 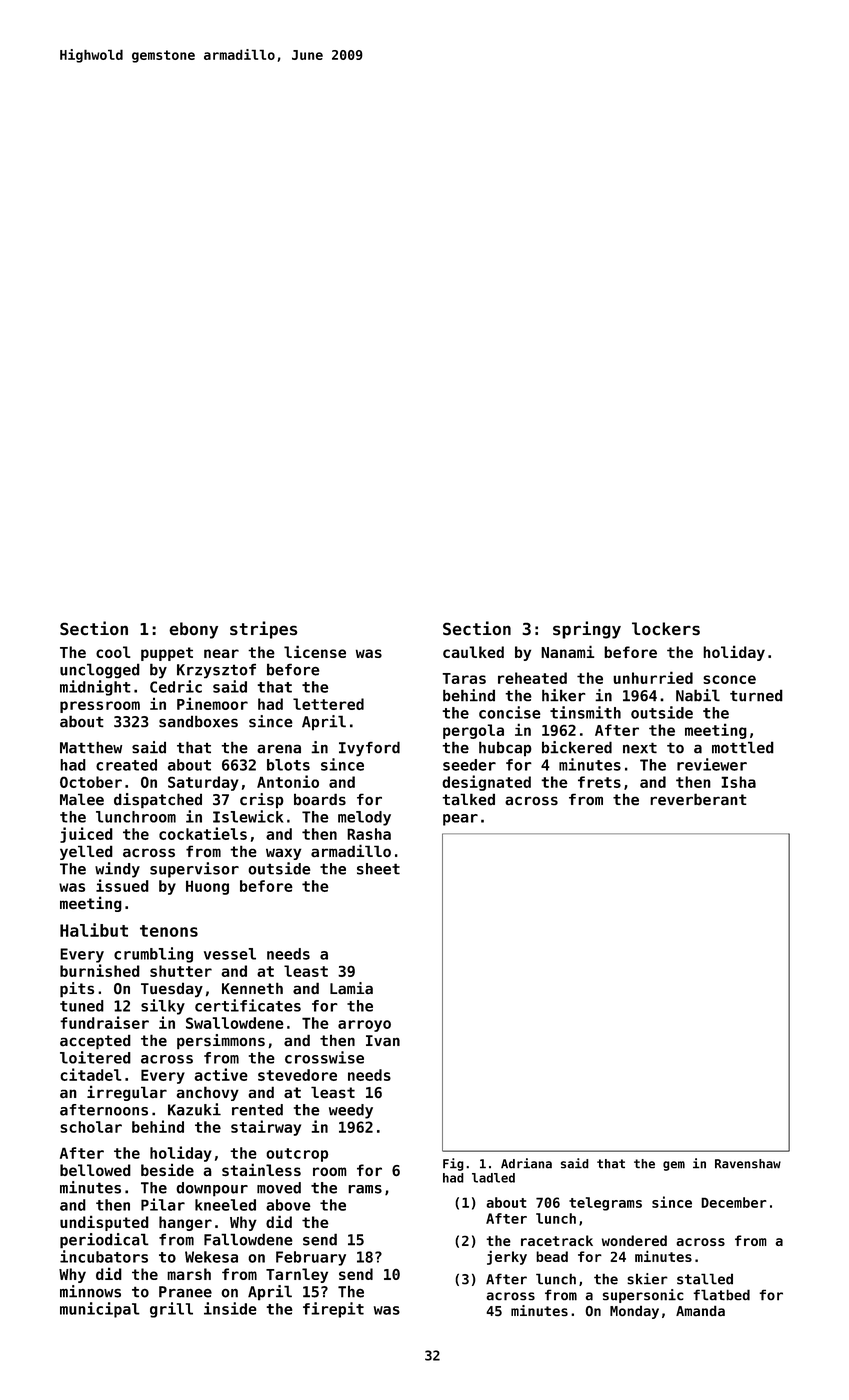 I want to click on lockers, so click(x=666, y=628).
